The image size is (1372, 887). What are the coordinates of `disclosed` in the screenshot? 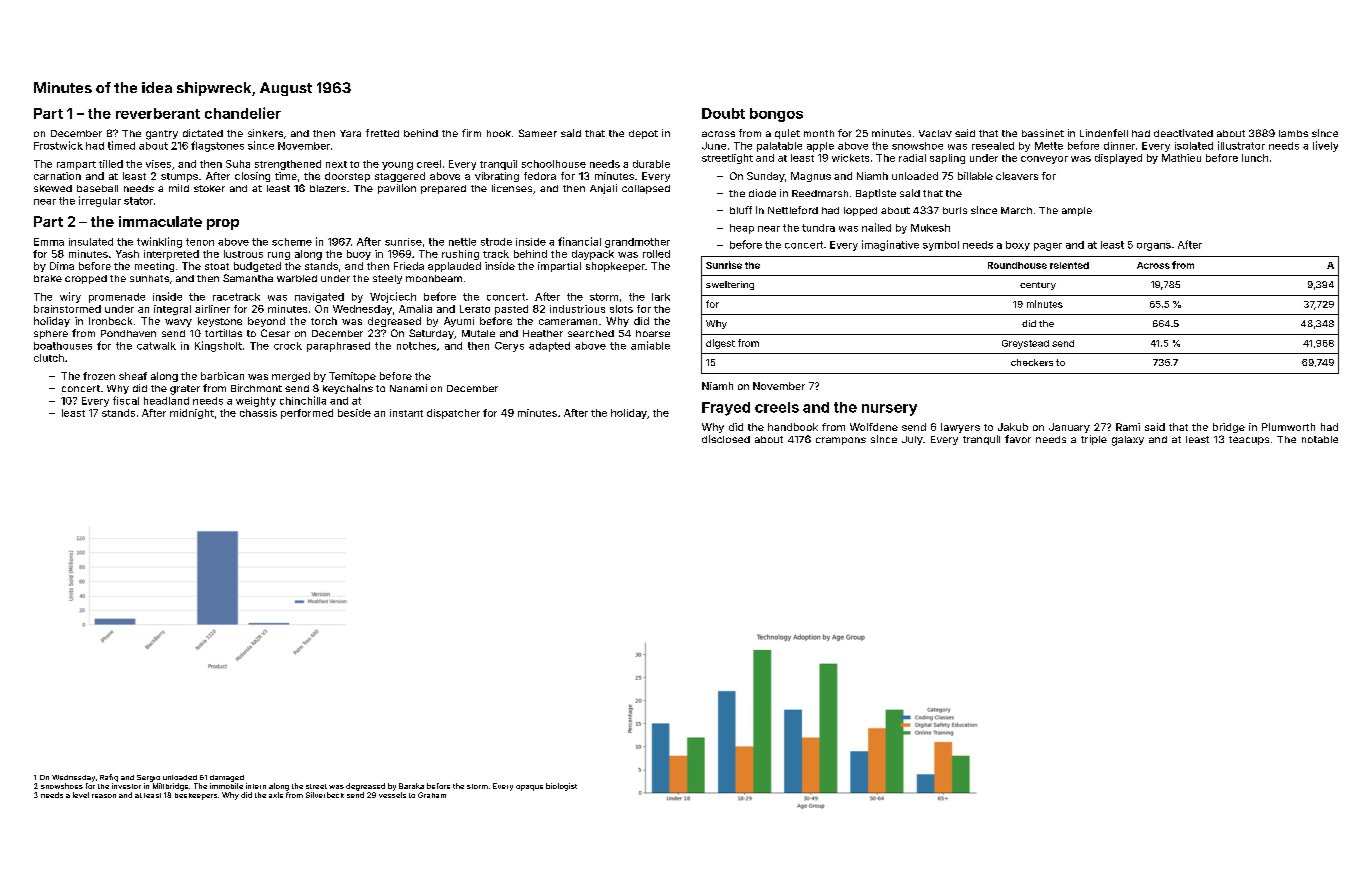 It's located at (726, 439).
